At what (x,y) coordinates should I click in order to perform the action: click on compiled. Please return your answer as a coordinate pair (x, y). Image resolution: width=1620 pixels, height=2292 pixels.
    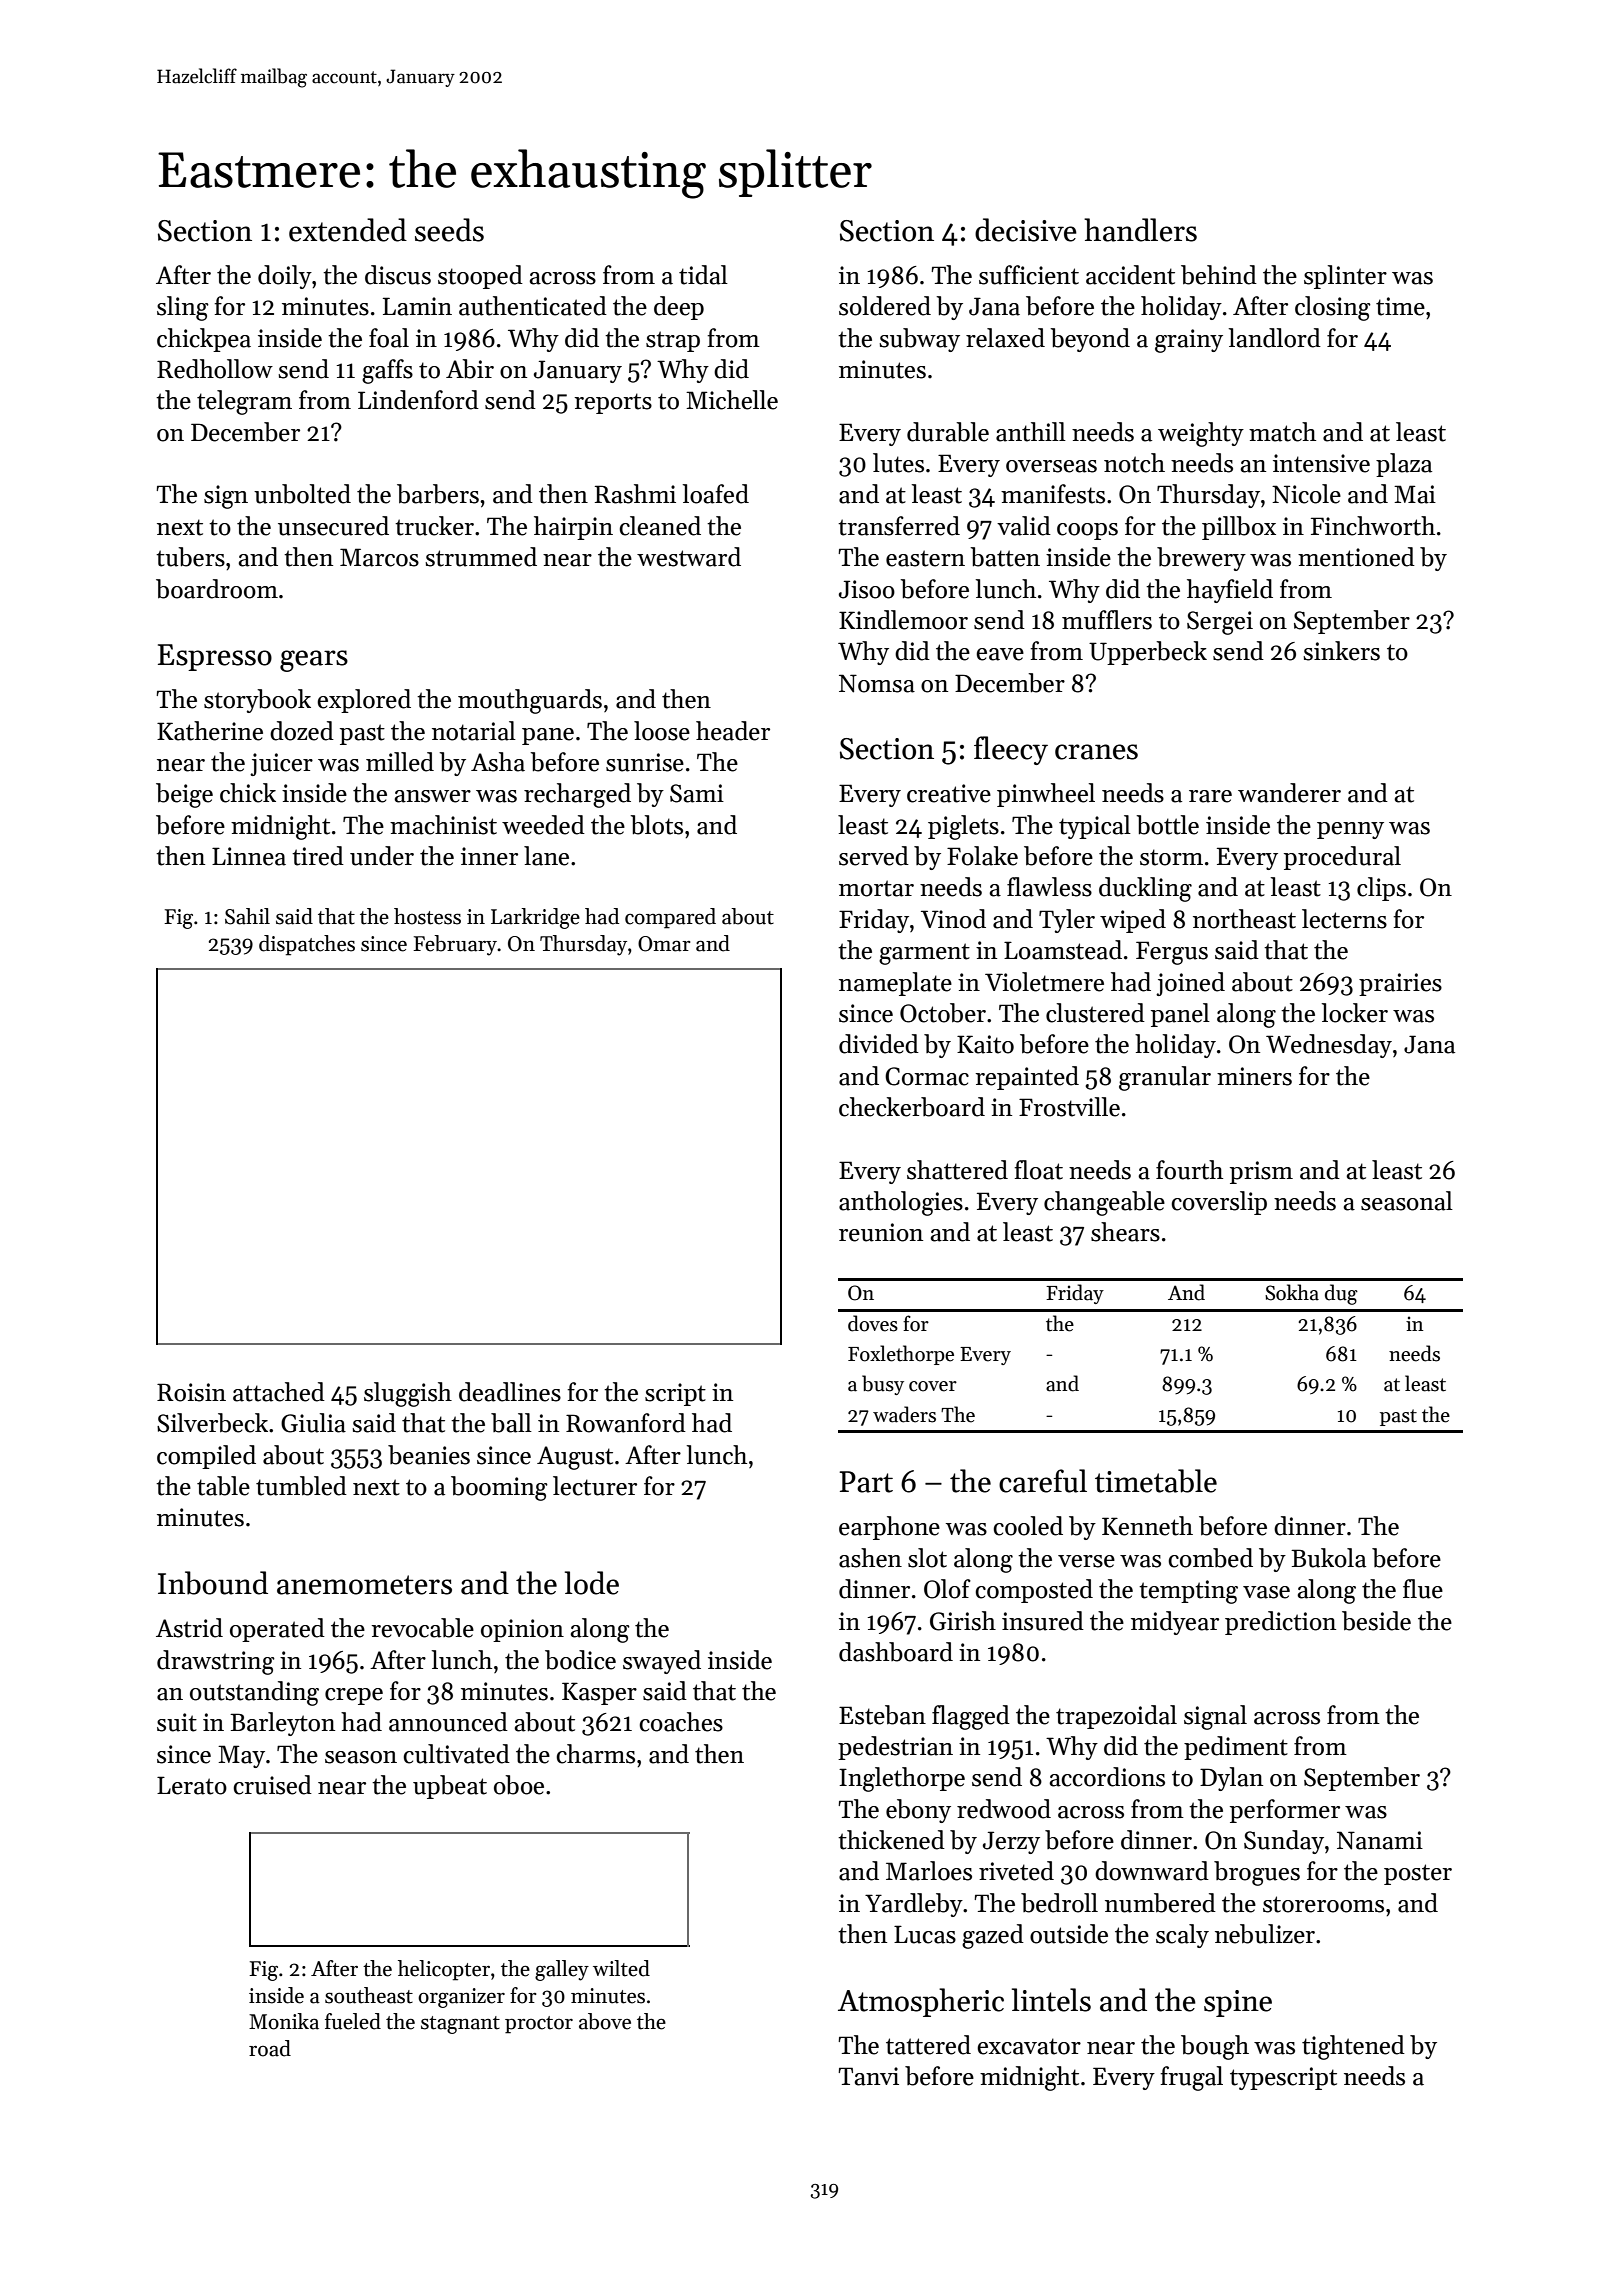
    Looking at the image, I should click on (206, 1457).
